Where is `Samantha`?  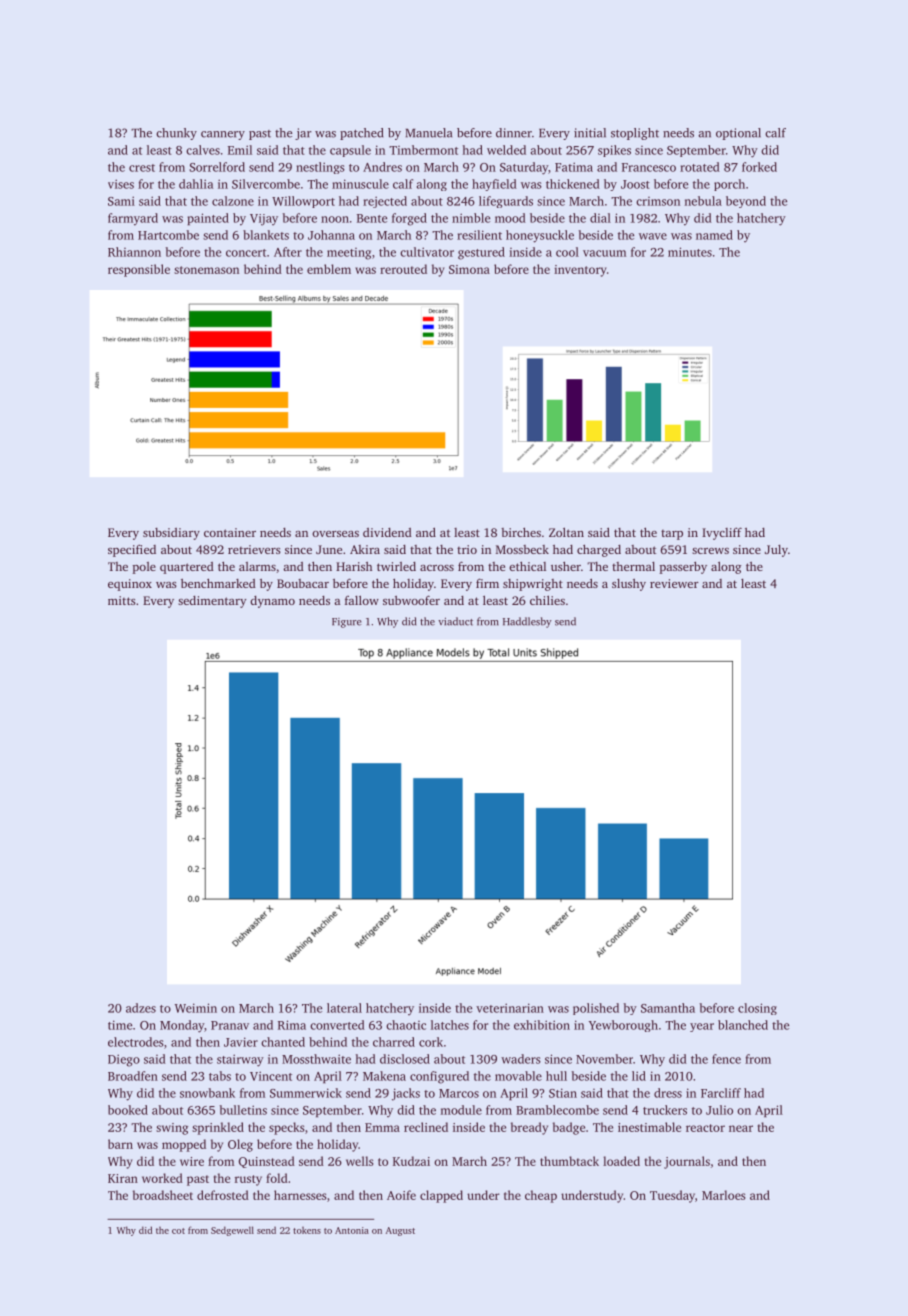
Samantha is located at coordinates (668, 1008).
